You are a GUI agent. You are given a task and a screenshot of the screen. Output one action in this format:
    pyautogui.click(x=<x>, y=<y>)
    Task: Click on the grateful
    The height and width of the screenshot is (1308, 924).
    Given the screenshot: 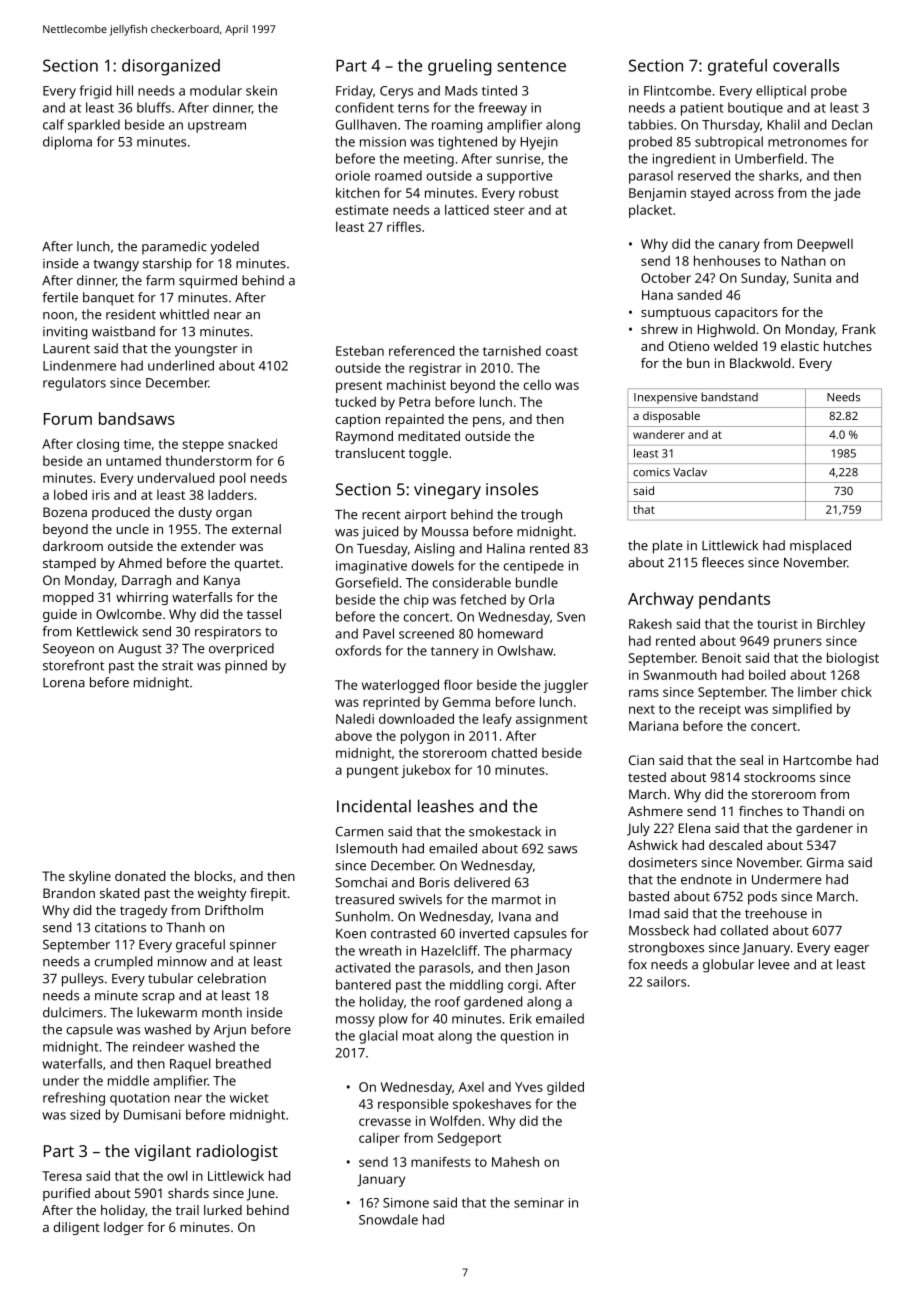 What is the action you would take?
    pyautogui.click(x=737, y=67)
